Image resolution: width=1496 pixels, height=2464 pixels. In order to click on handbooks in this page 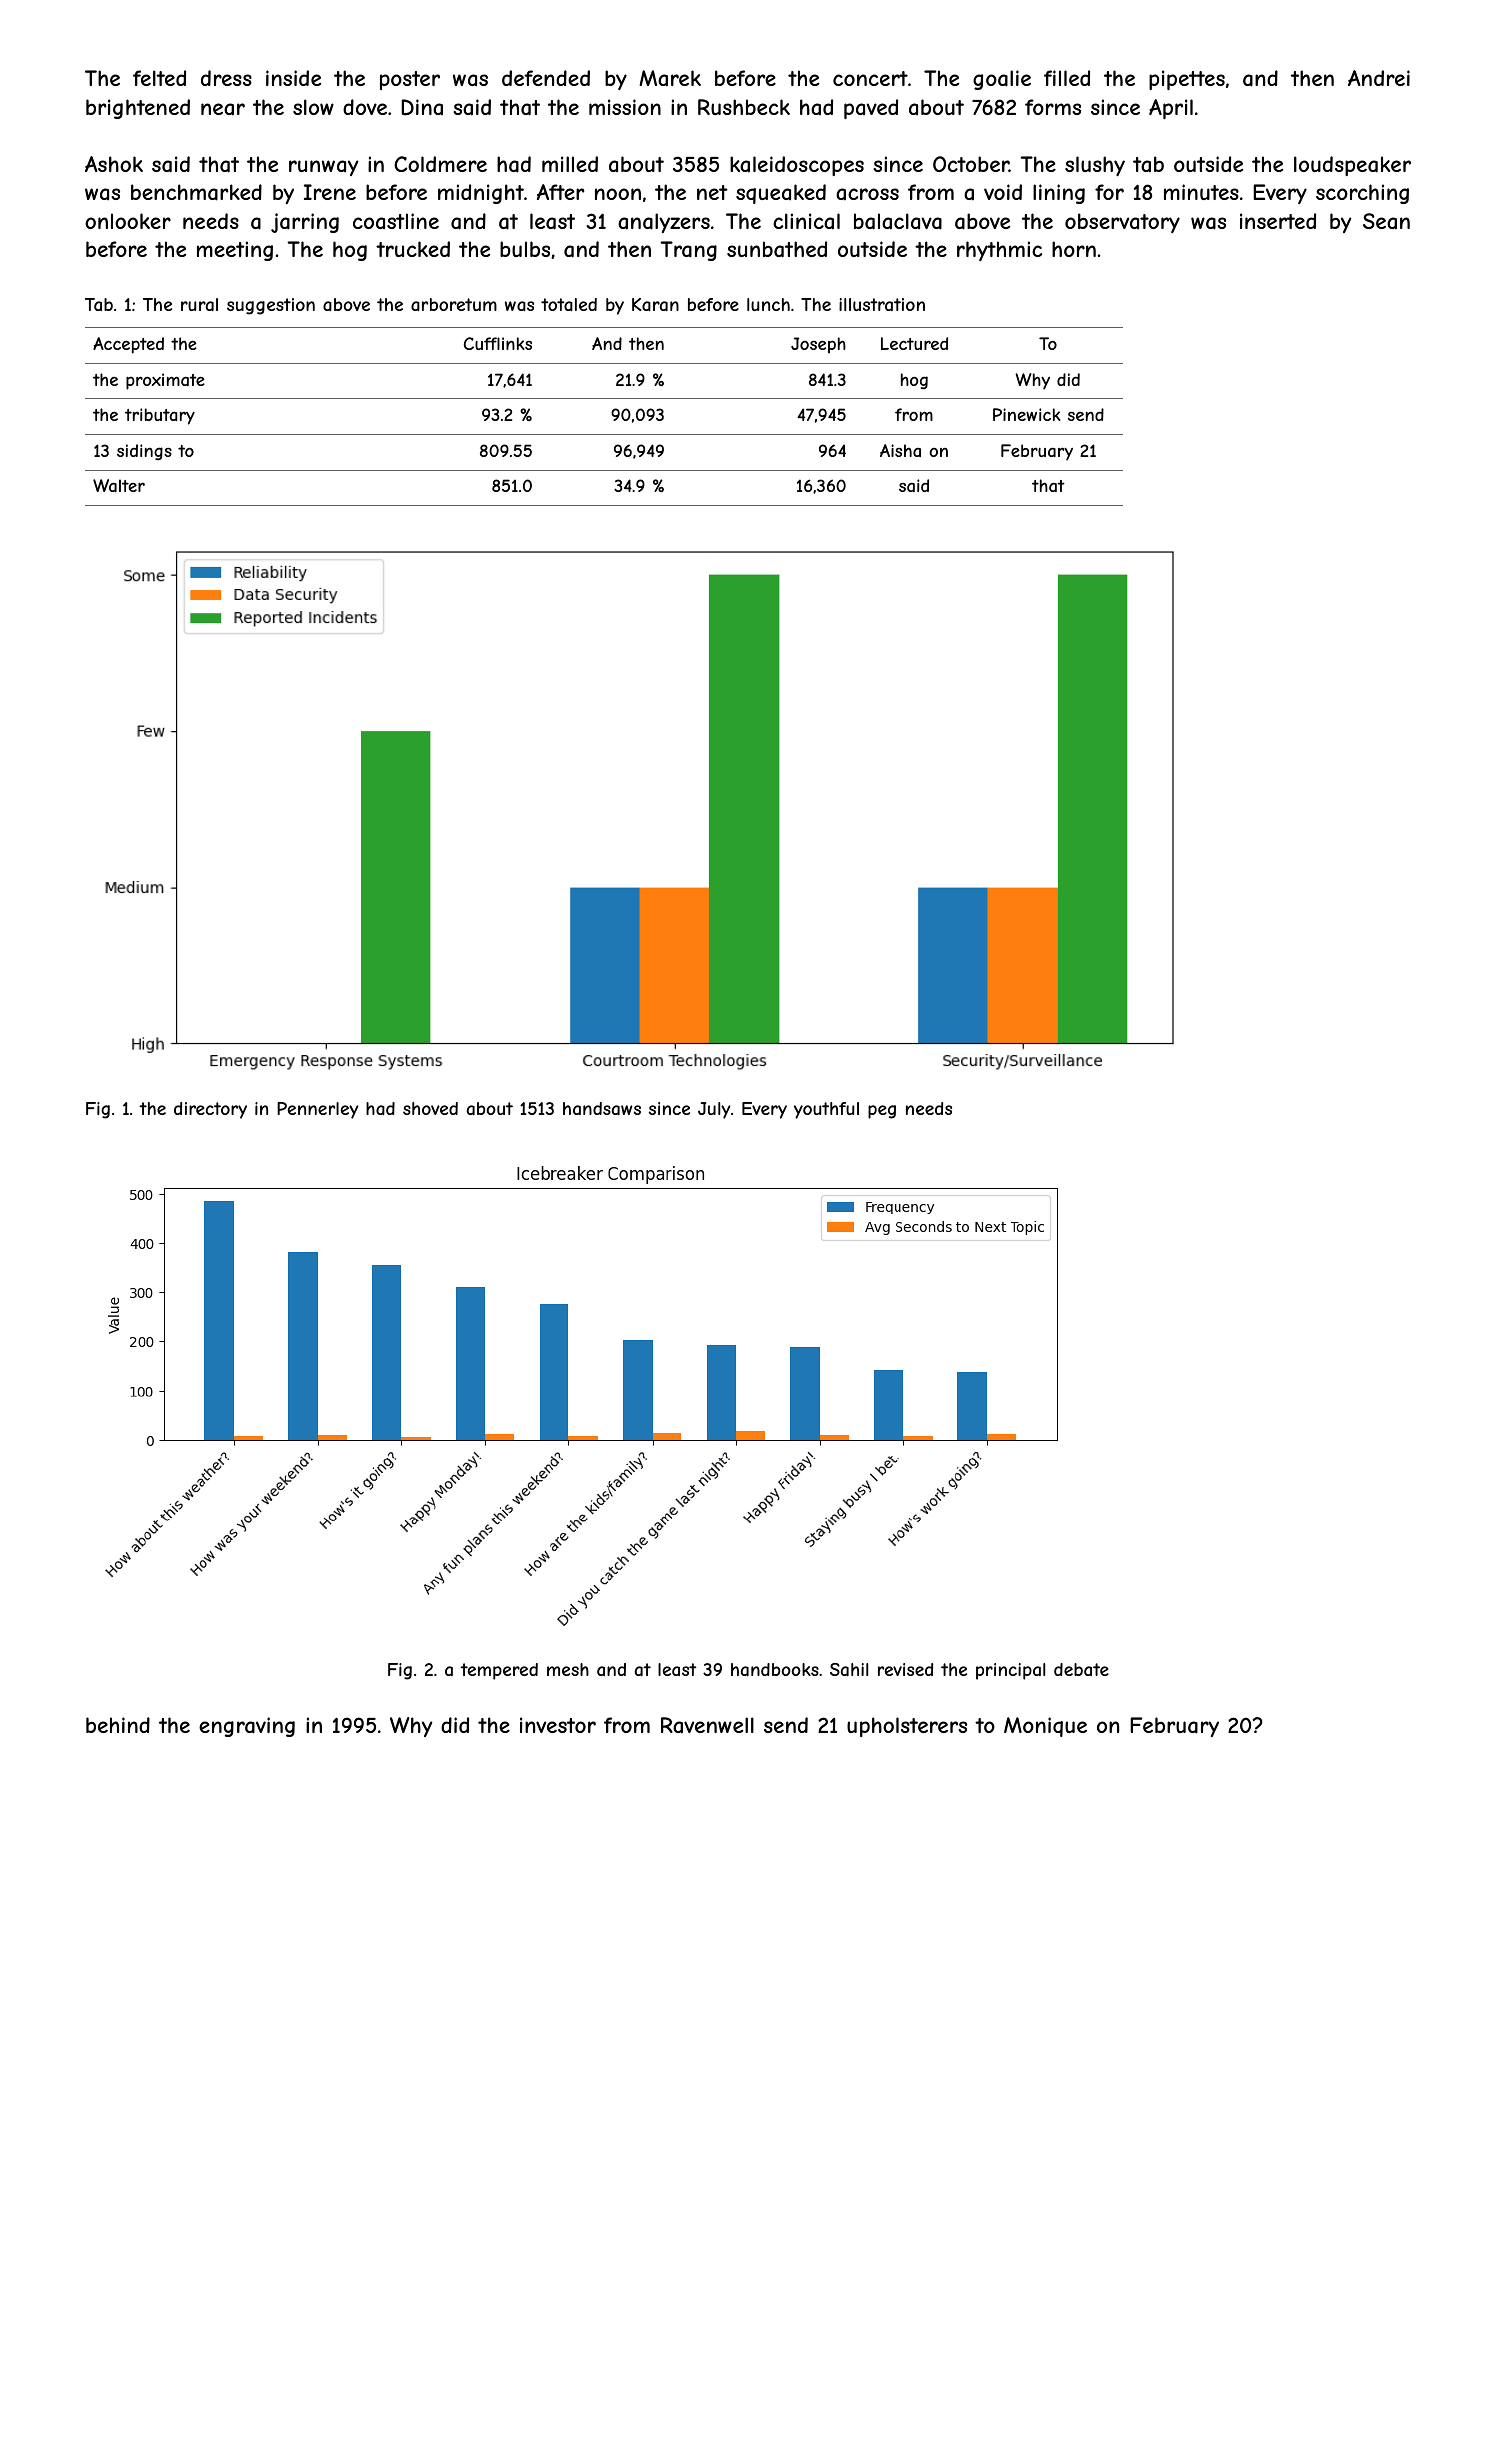, I will do `click(775, 1669)`.
